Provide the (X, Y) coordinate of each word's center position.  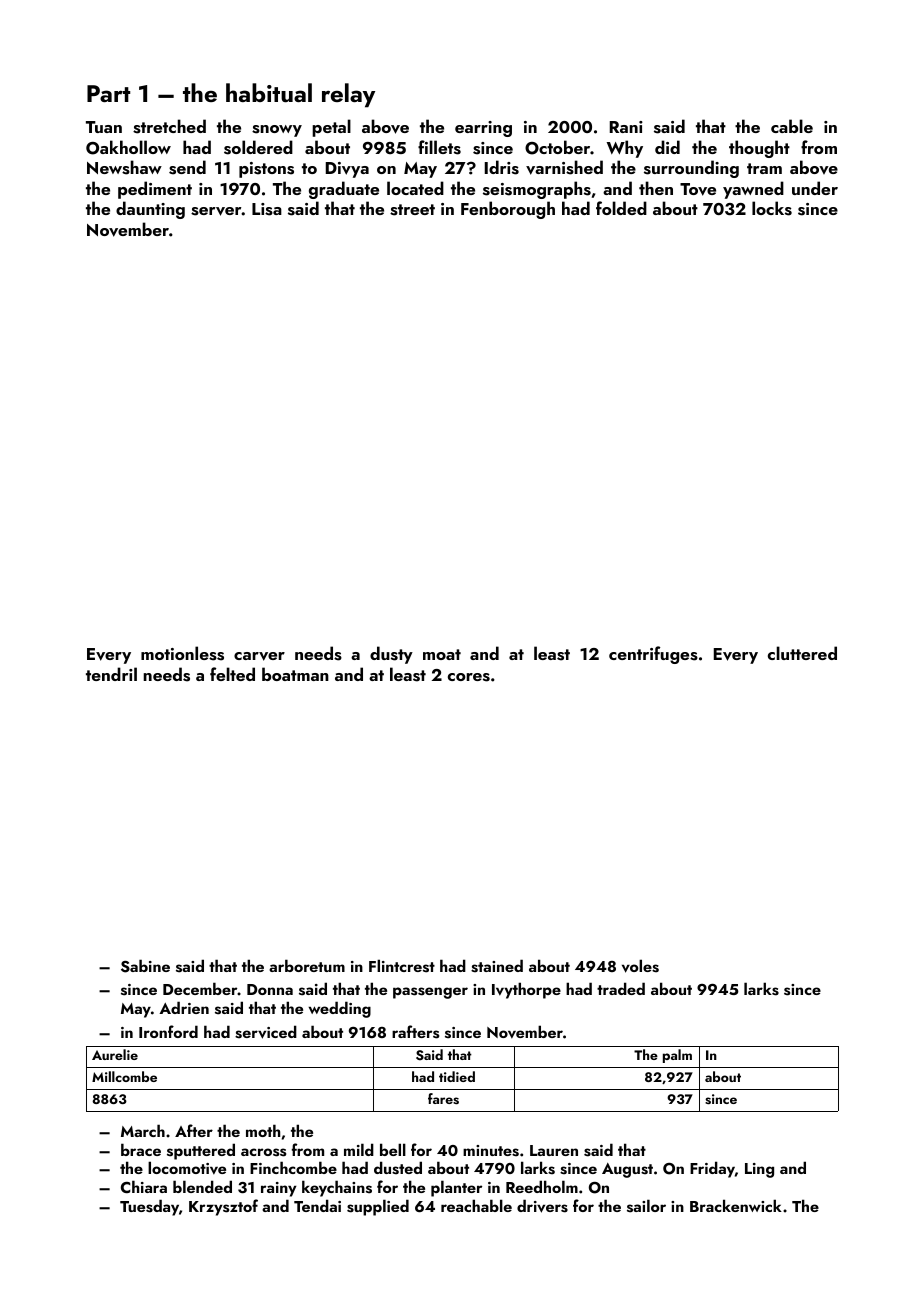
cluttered (802, 653)
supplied (378, 1207)
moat (442, 654)
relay (348, 95)
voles (640, 966)
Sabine (145, 966)
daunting (150, 210)
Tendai (317, 1205)
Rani (626, 127)
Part (108, 93)
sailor (646, 1206)
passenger (430, 993)
